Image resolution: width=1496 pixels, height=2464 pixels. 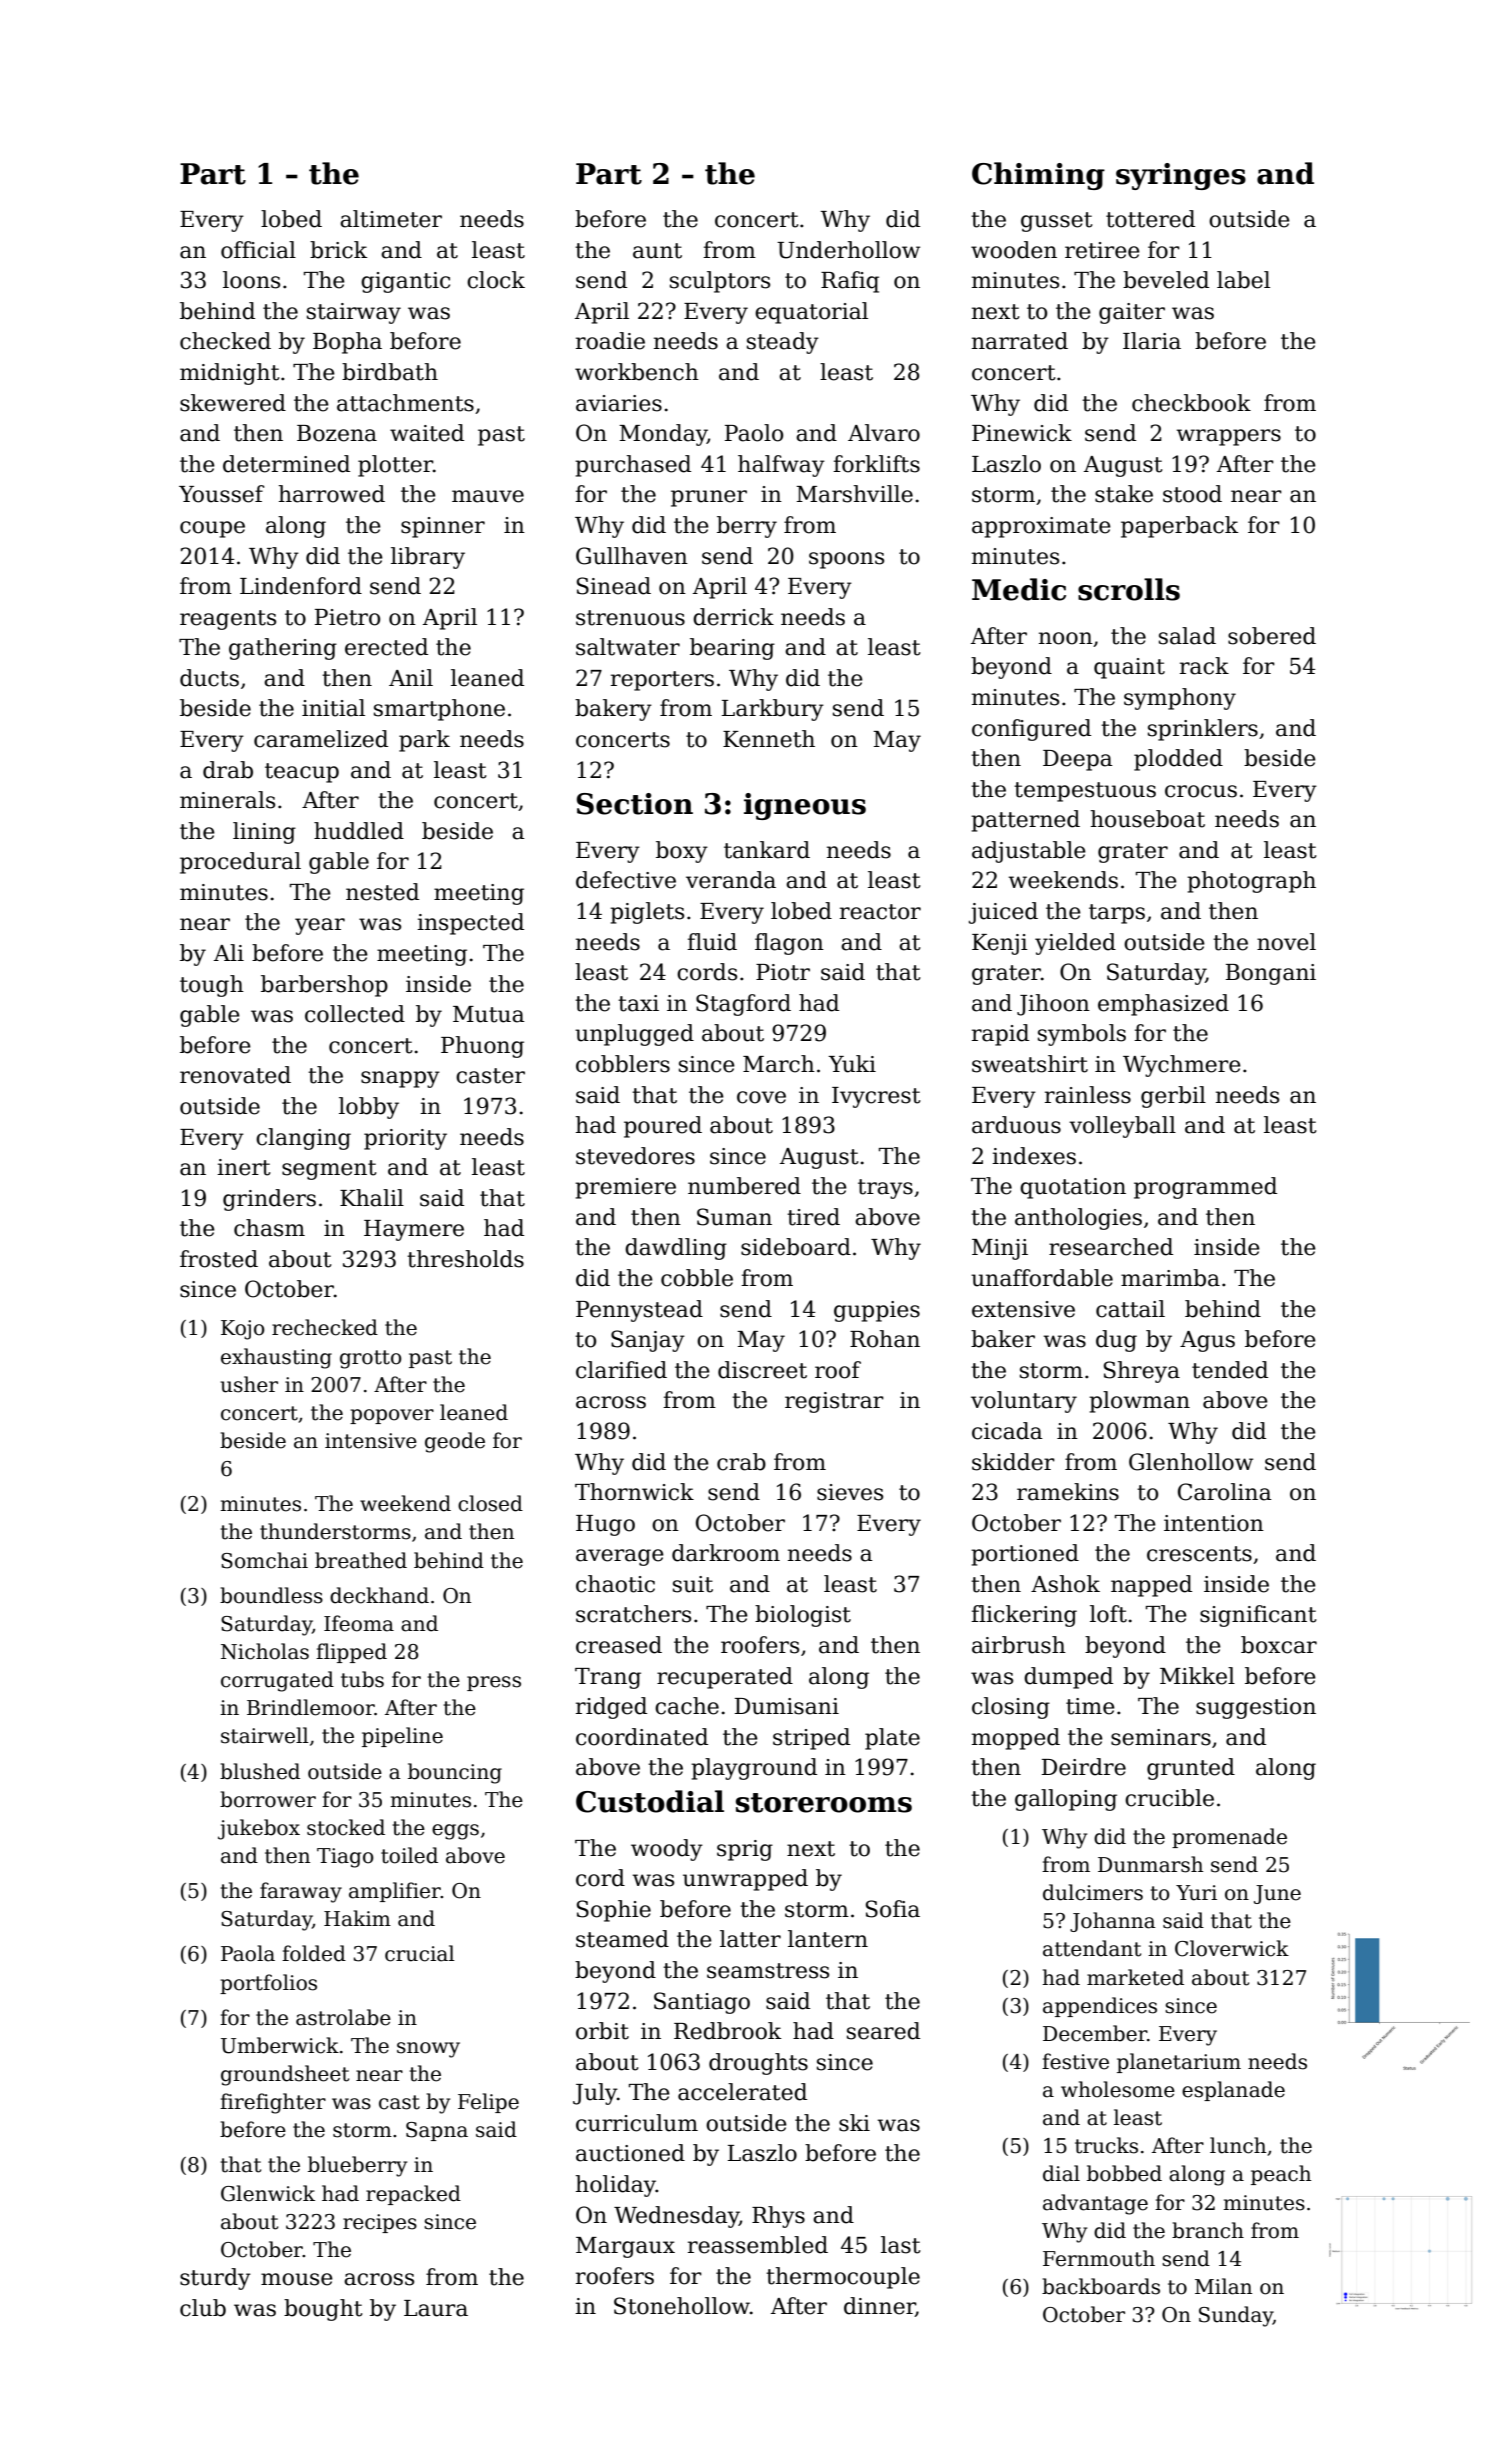 What do you see at coordinates (852, 1064) in the screenshot?
I see `Yuki` at bounding box center [852, 1064].
